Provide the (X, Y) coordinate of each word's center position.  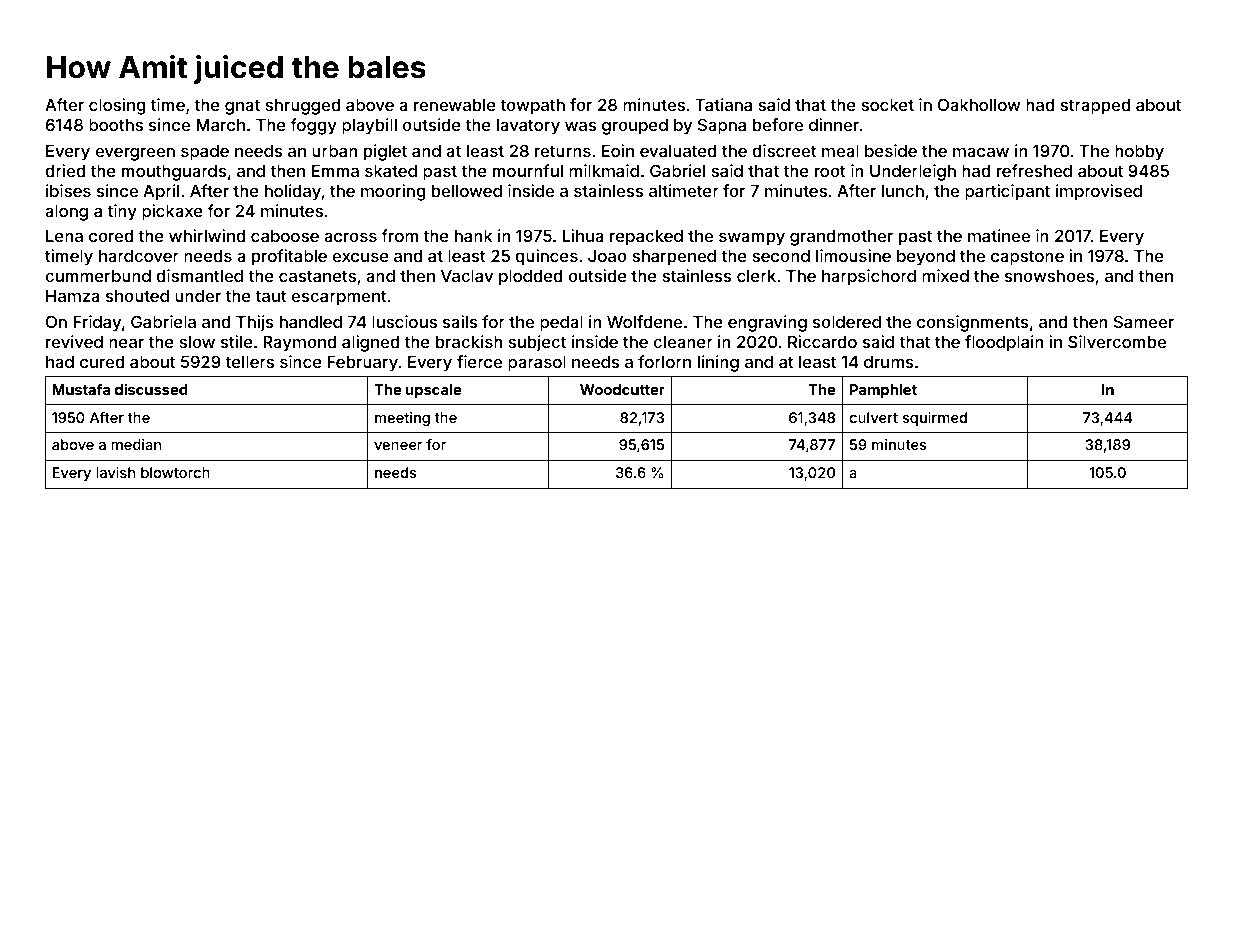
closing (117, 106)
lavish (115, 472)
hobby (1139, 153)
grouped (635, 127)
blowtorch (175, 472)
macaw (981, 152)
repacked (646, 238)
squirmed (935, 419)
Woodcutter (622, 389)
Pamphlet (883, 391)
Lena (64, 236)
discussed (151, 389)
